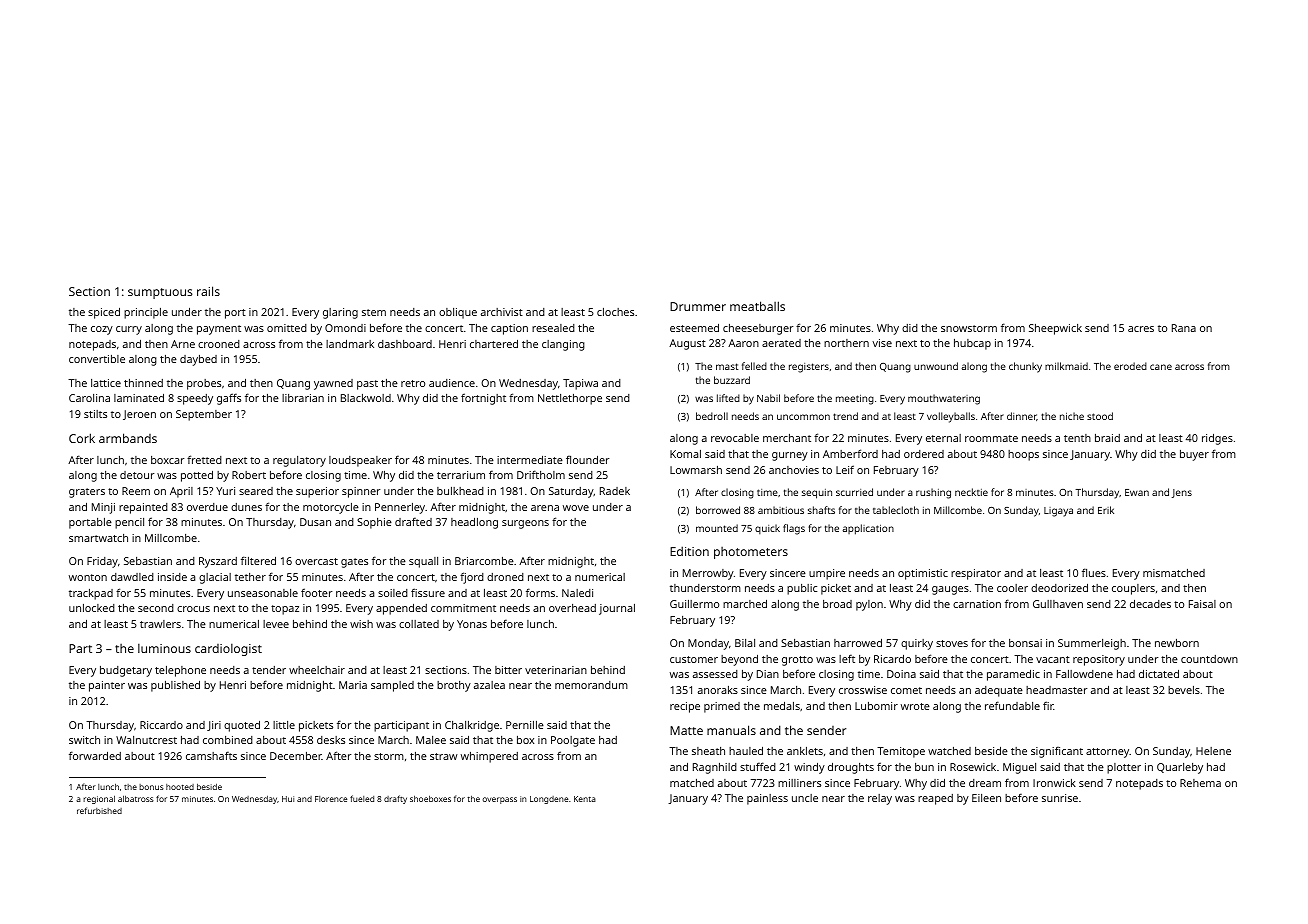  I want to click on loudspeaker, so click(360, 461).
